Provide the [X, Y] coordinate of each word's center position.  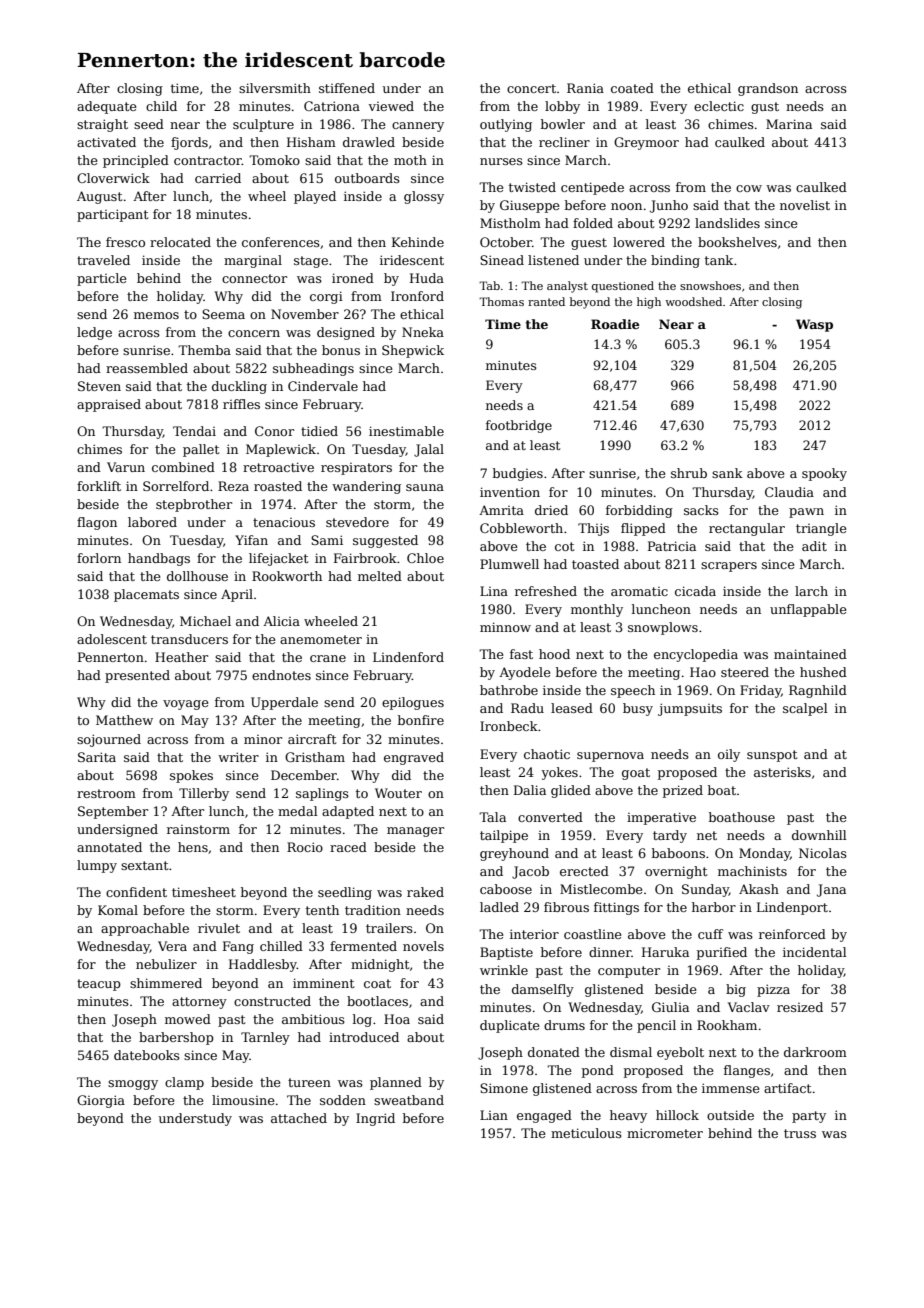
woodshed [693, 301]
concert [531, 88]
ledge [94, 333]
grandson [768, 89]
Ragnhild [818, 691]
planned [396, 1083]
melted [380, 576]
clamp [184, 1083]
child [161, 106]
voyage [186, 705]
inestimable [406, 431]
